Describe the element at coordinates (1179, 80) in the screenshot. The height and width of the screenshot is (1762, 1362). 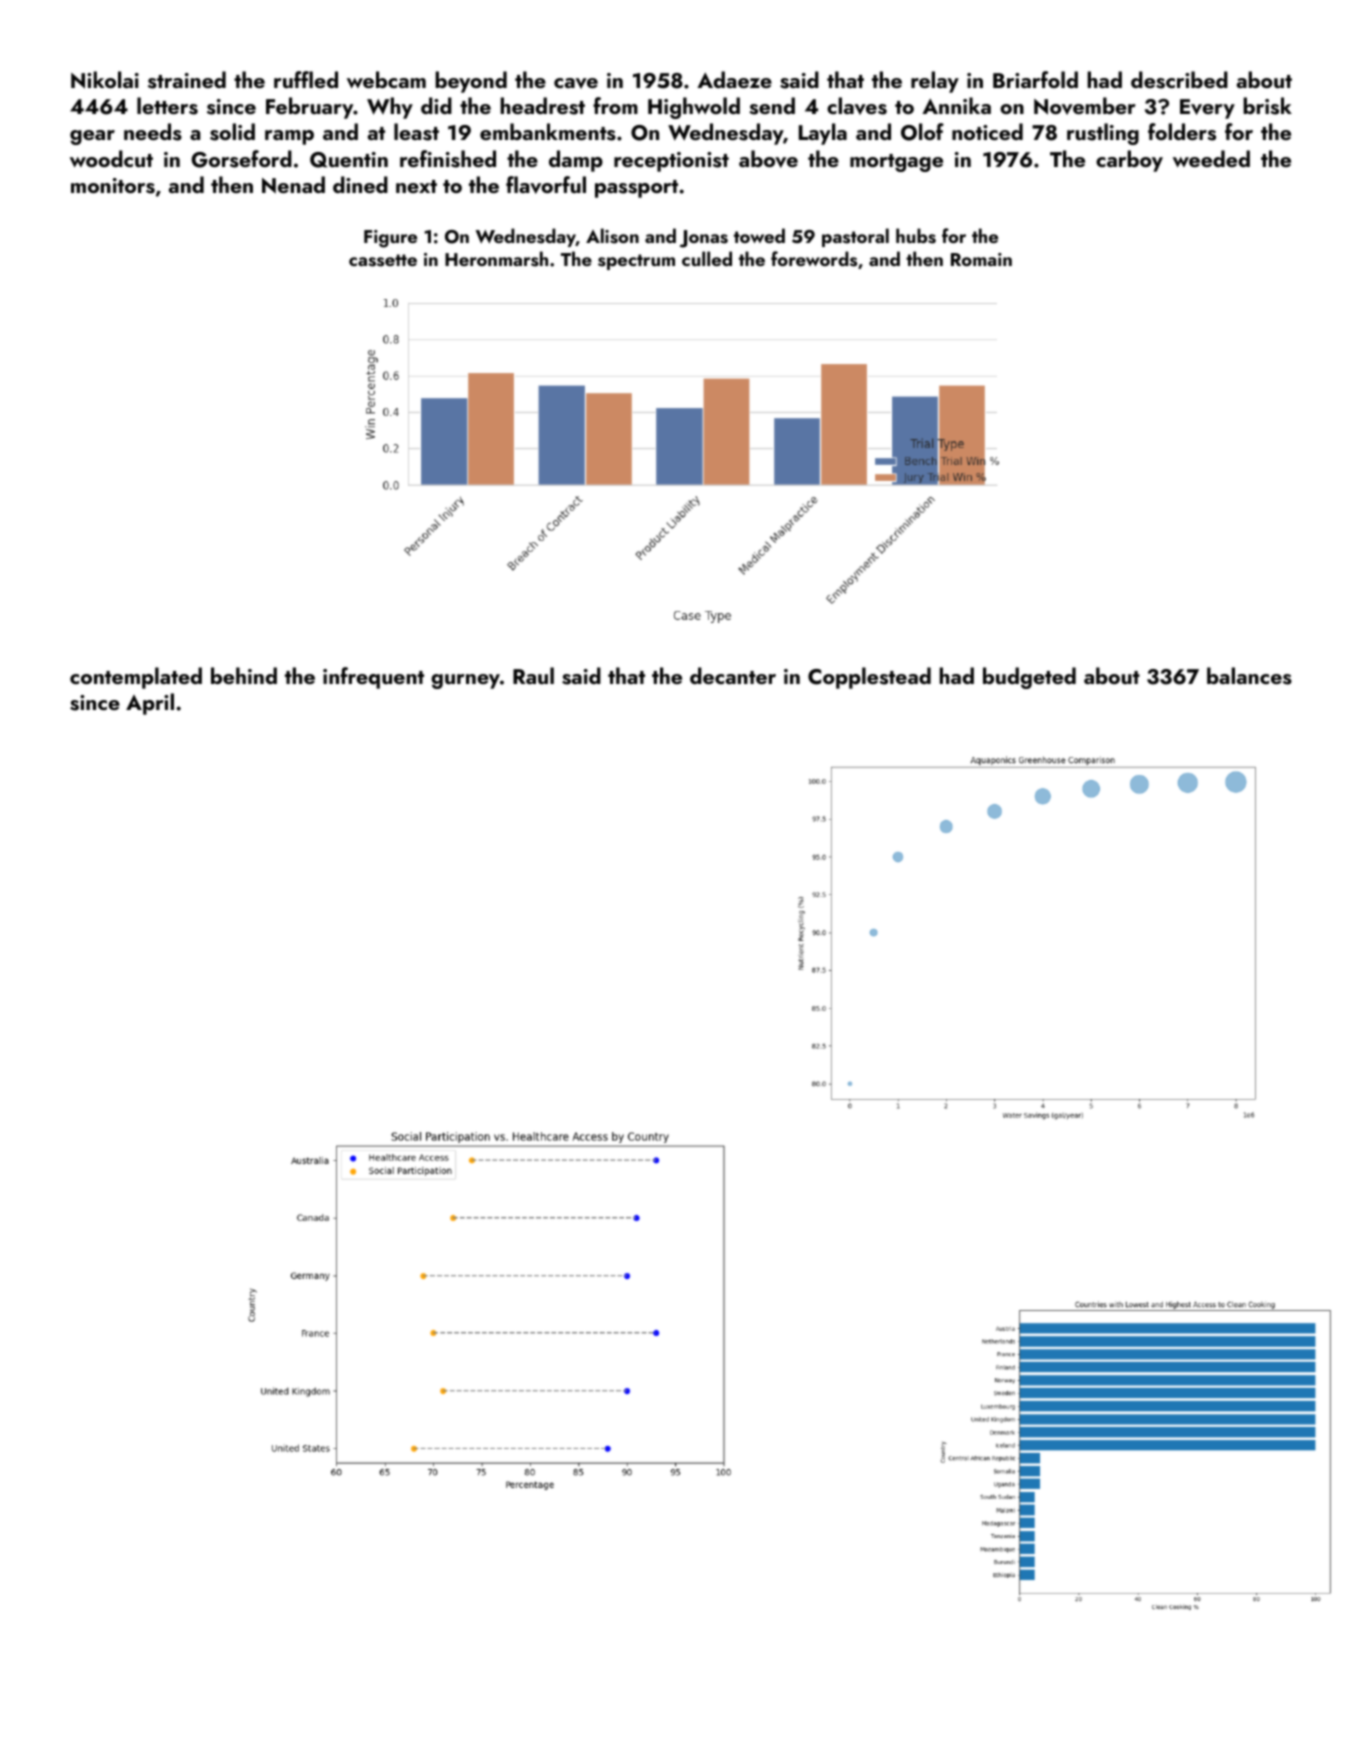
I see `described` at that location.
